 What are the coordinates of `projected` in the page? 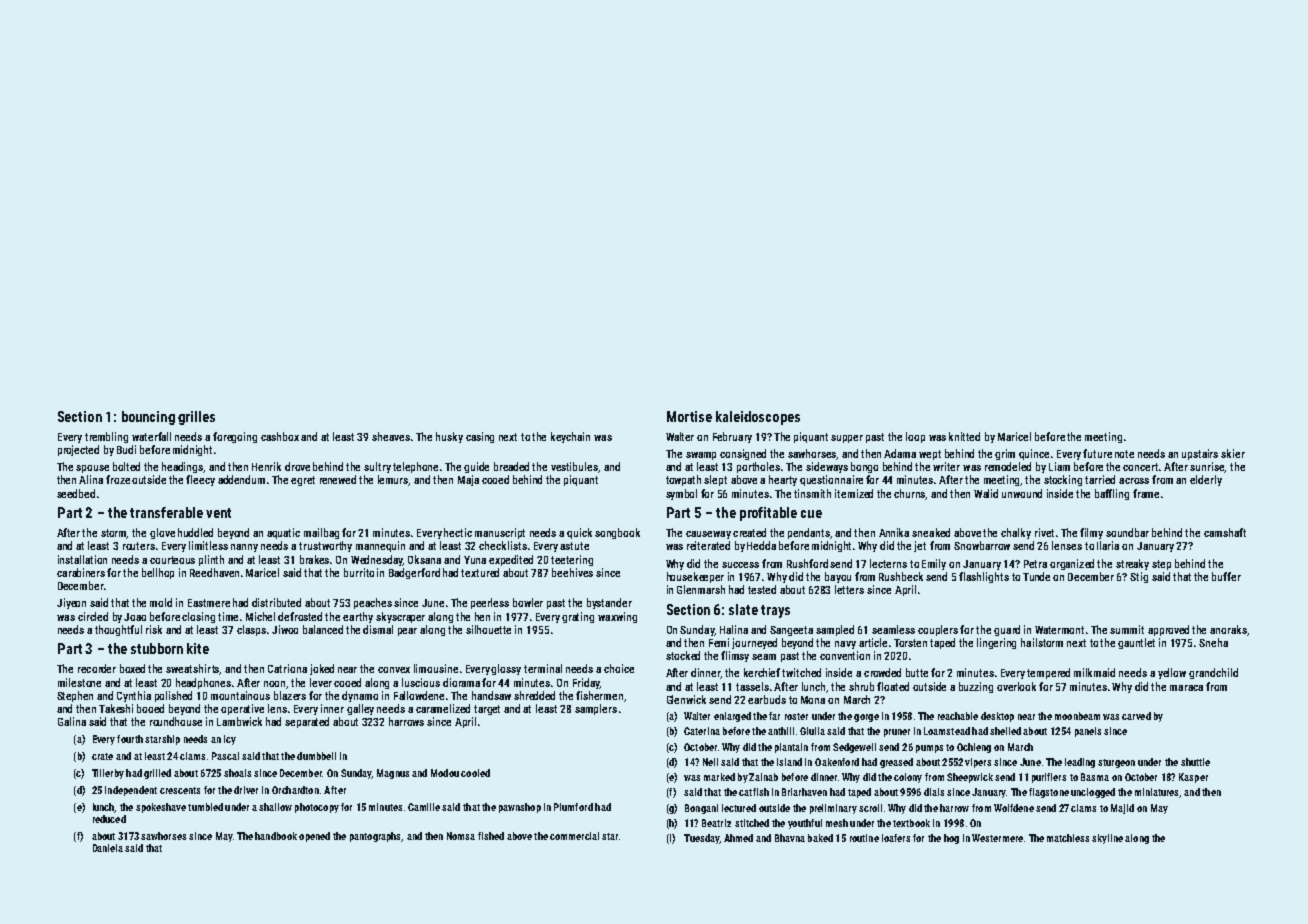 It's located at (78, 450).
